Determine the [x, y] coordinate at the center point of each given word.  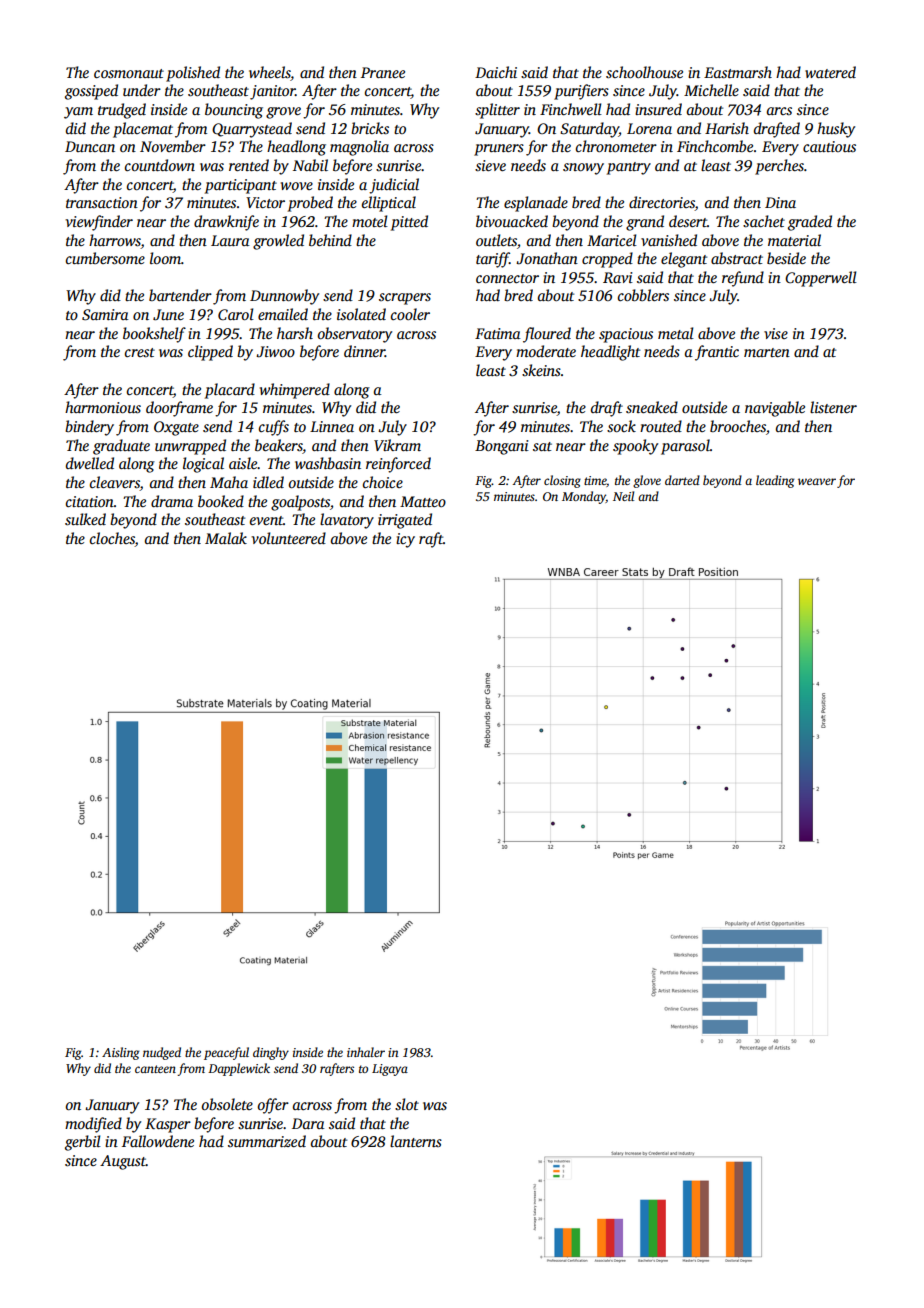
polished [193, 74]
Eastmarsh [738, 72]
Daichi [496, 72]
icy [405, 540]
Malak [226, 538]
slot [407, 1104]
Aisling [120, 1053]
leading [775, 481]
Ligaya [390, 1070]
